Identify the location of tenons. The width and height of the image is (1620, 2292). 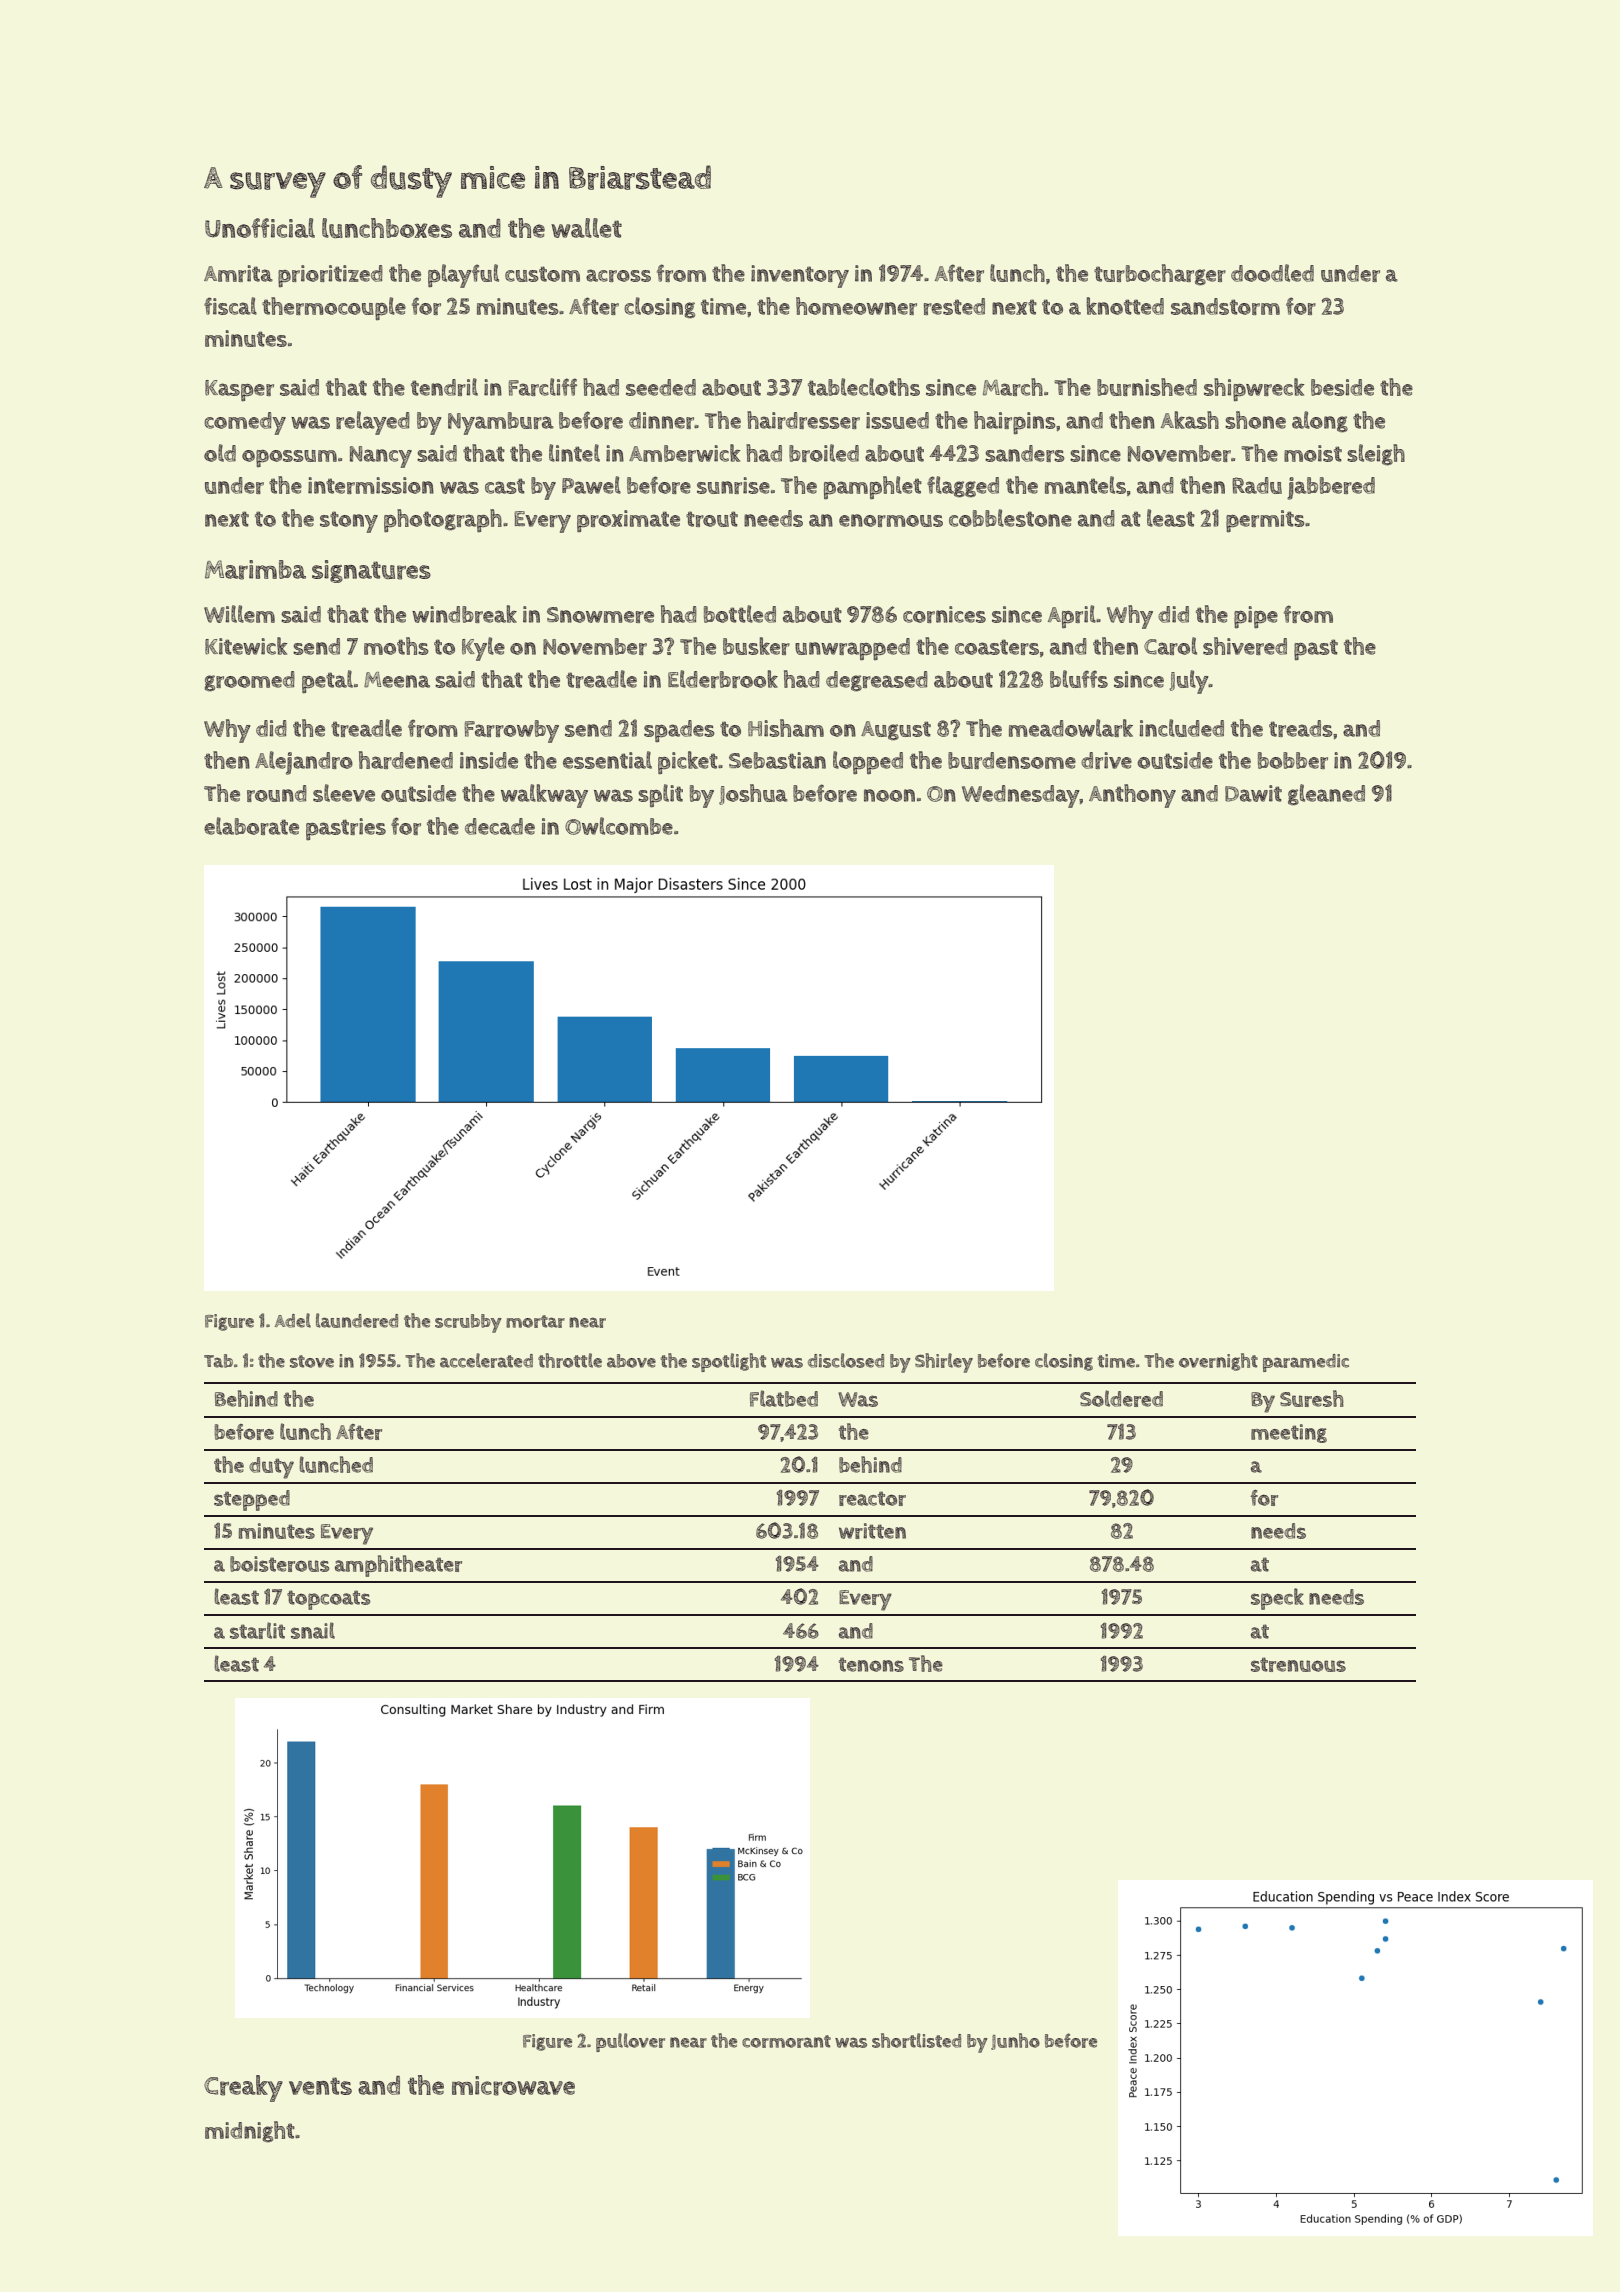
(871, 1664).
